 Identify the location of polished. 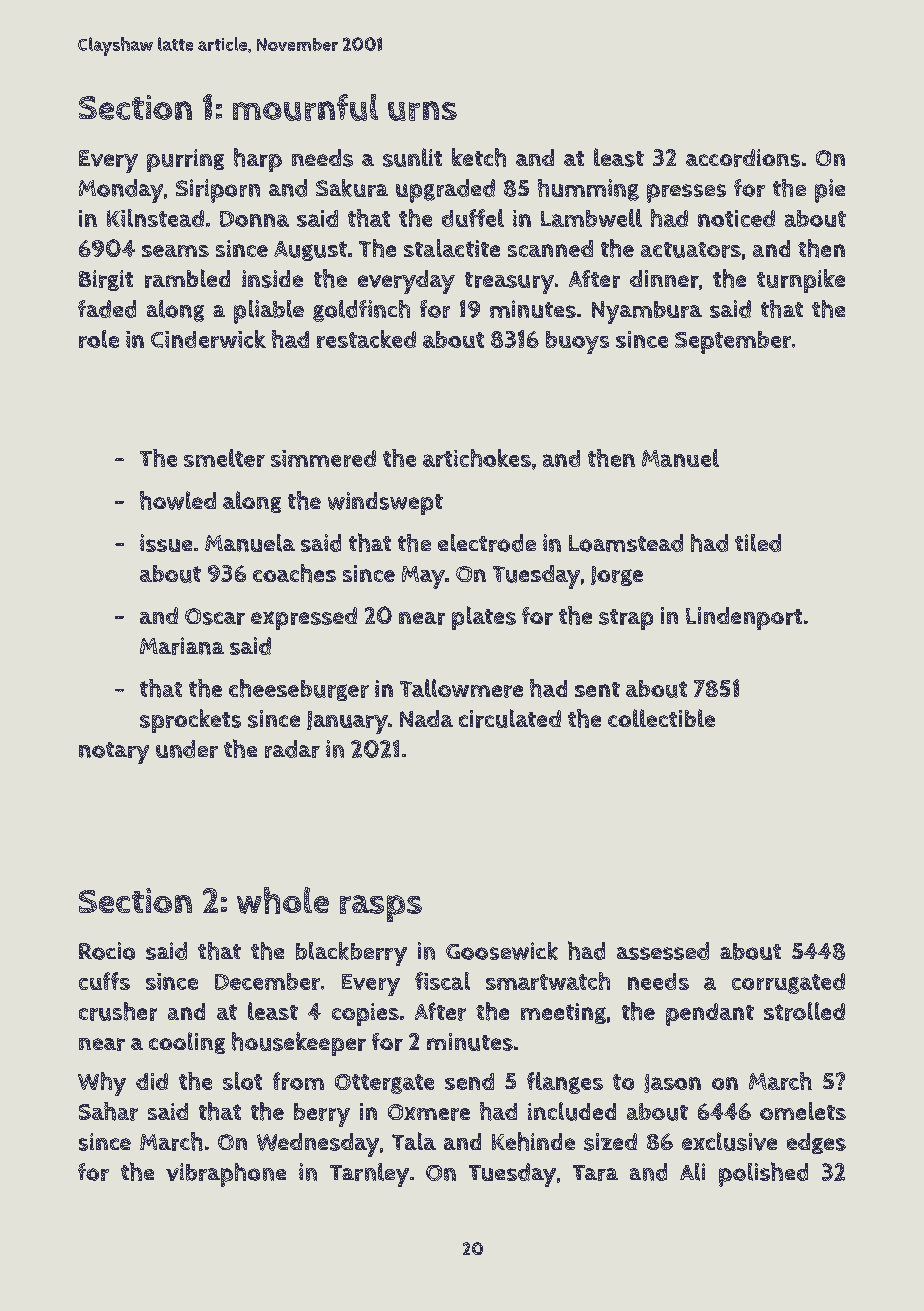
(763, 1174).
